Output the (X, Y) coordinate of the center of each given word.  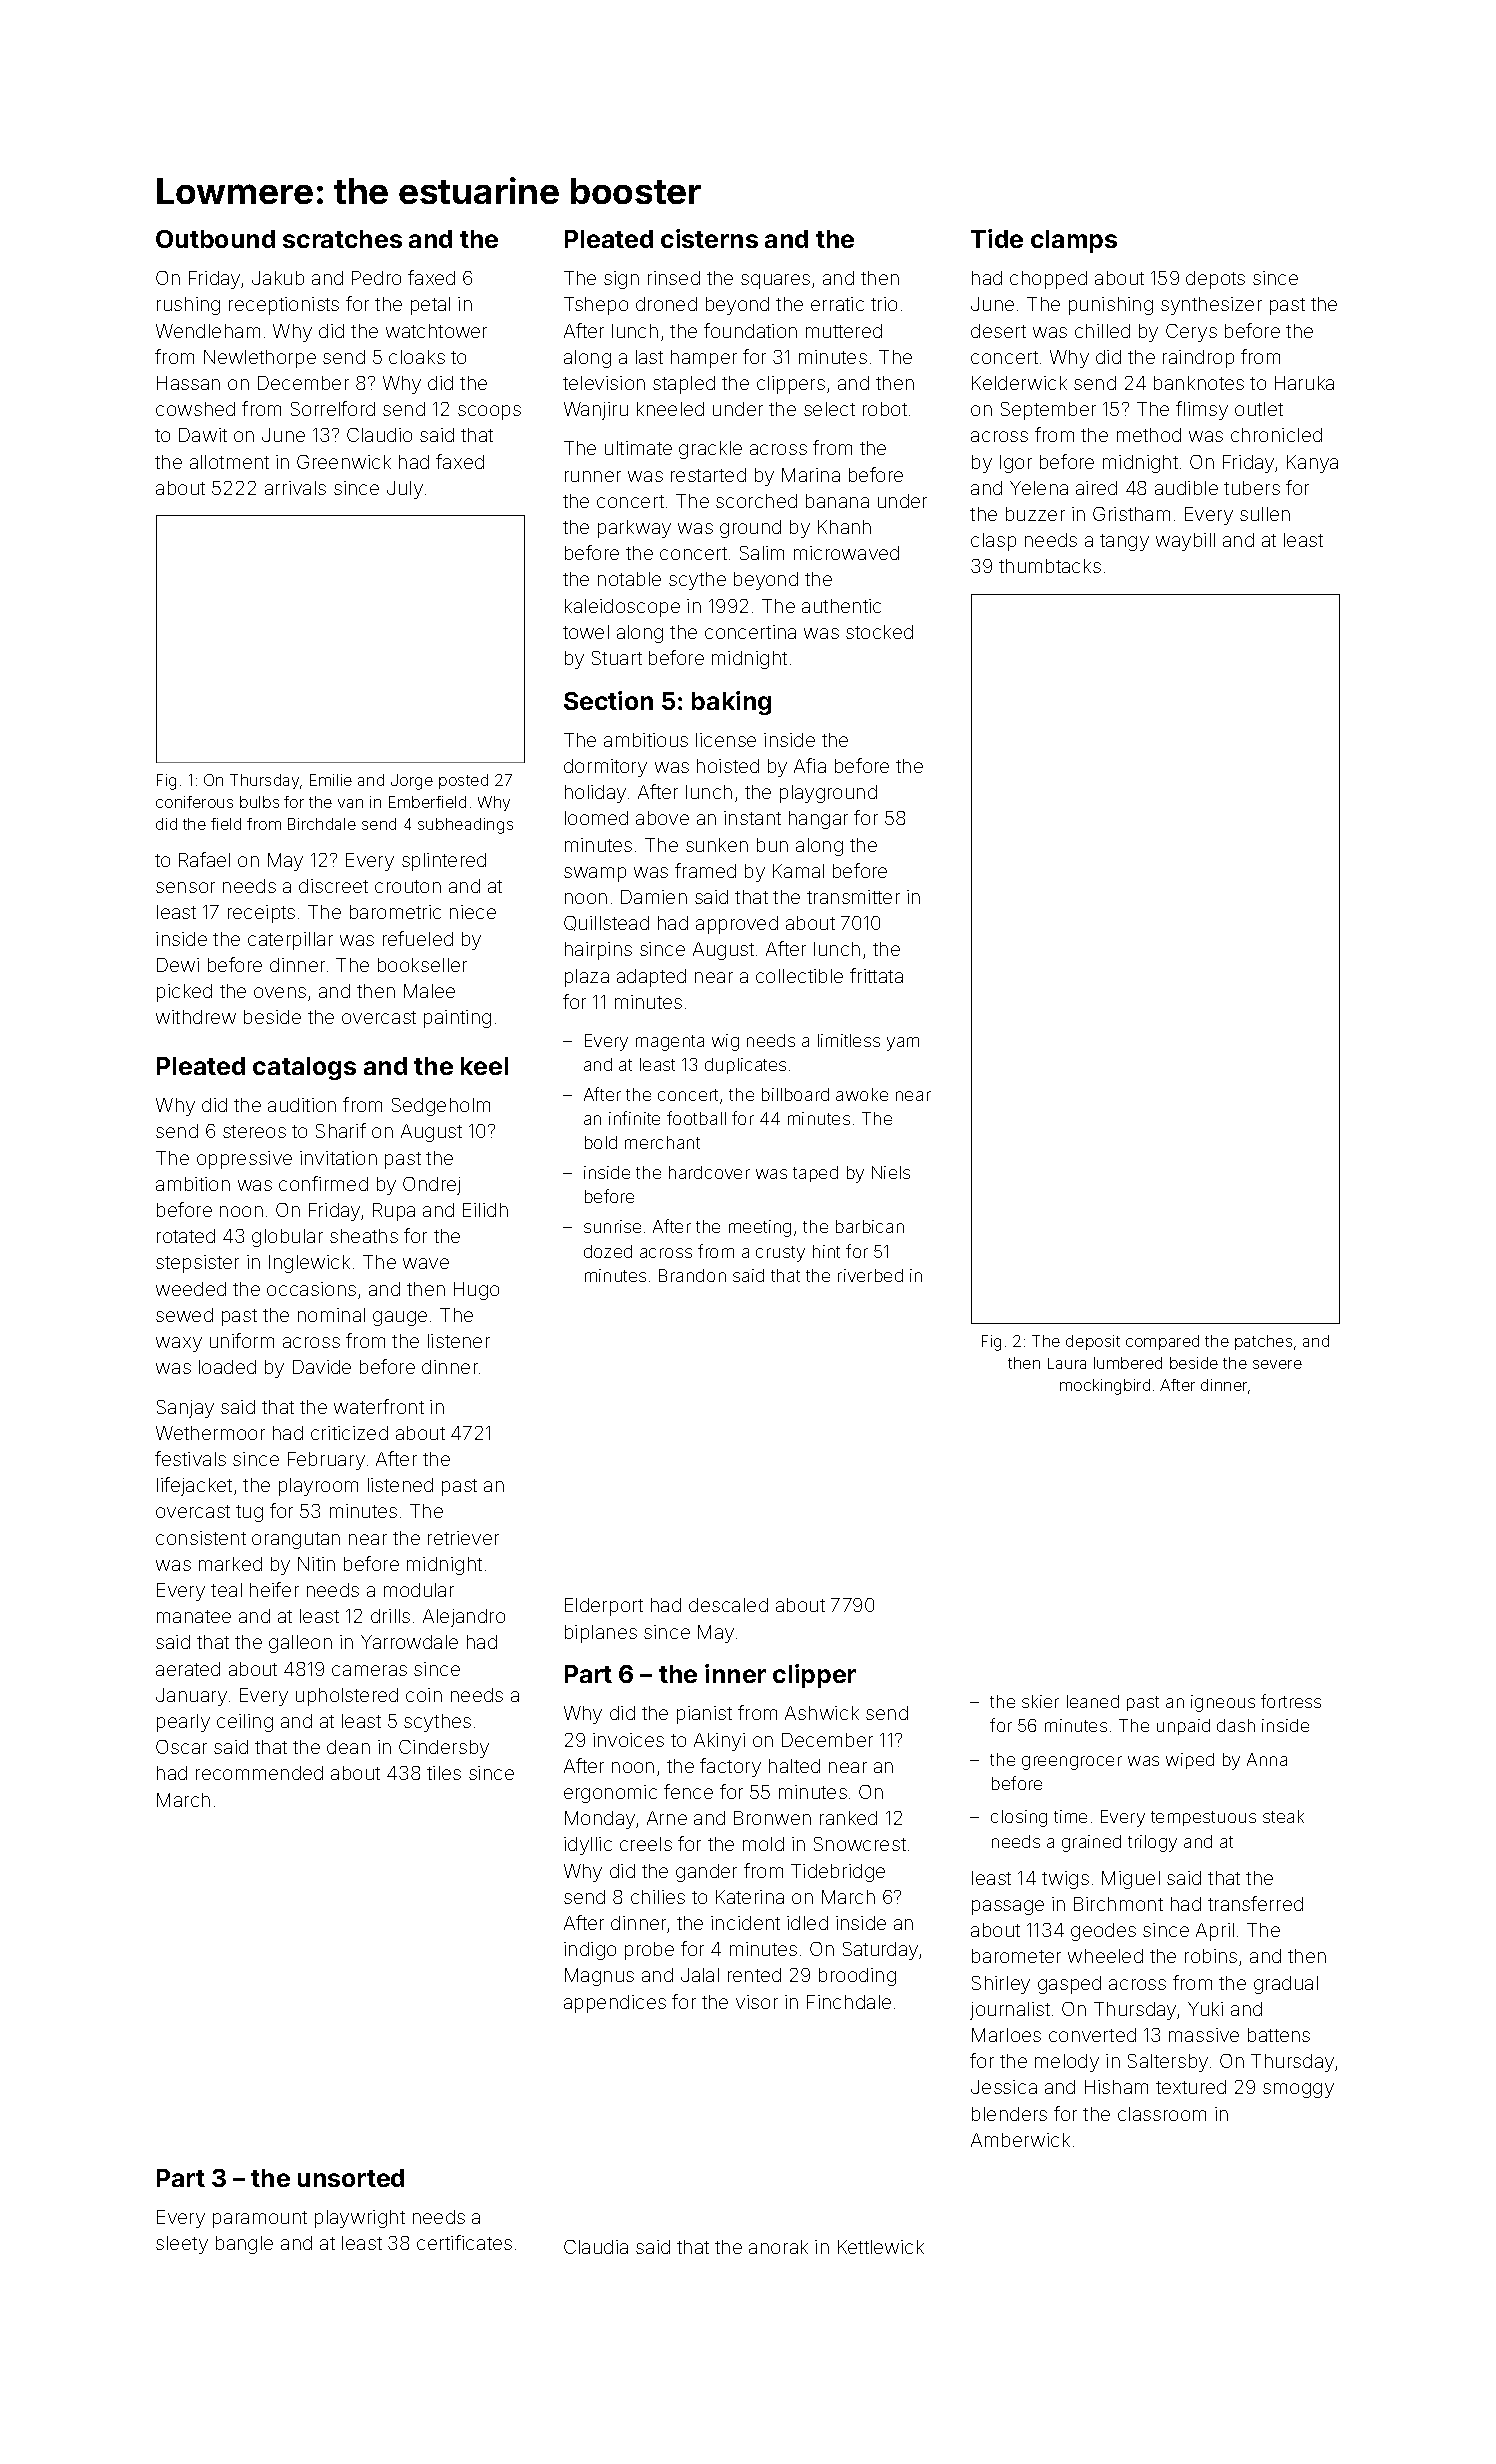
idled (807, 1923)
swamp (595, 874)
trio (884, 304)
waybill (1185, 542)
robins (1211, 1956)
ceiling (245, 1723)
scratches (342, 239)
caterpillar (290, 941)
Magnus (599, 1977)
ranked (848, 1818)
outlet (1259, 409)
